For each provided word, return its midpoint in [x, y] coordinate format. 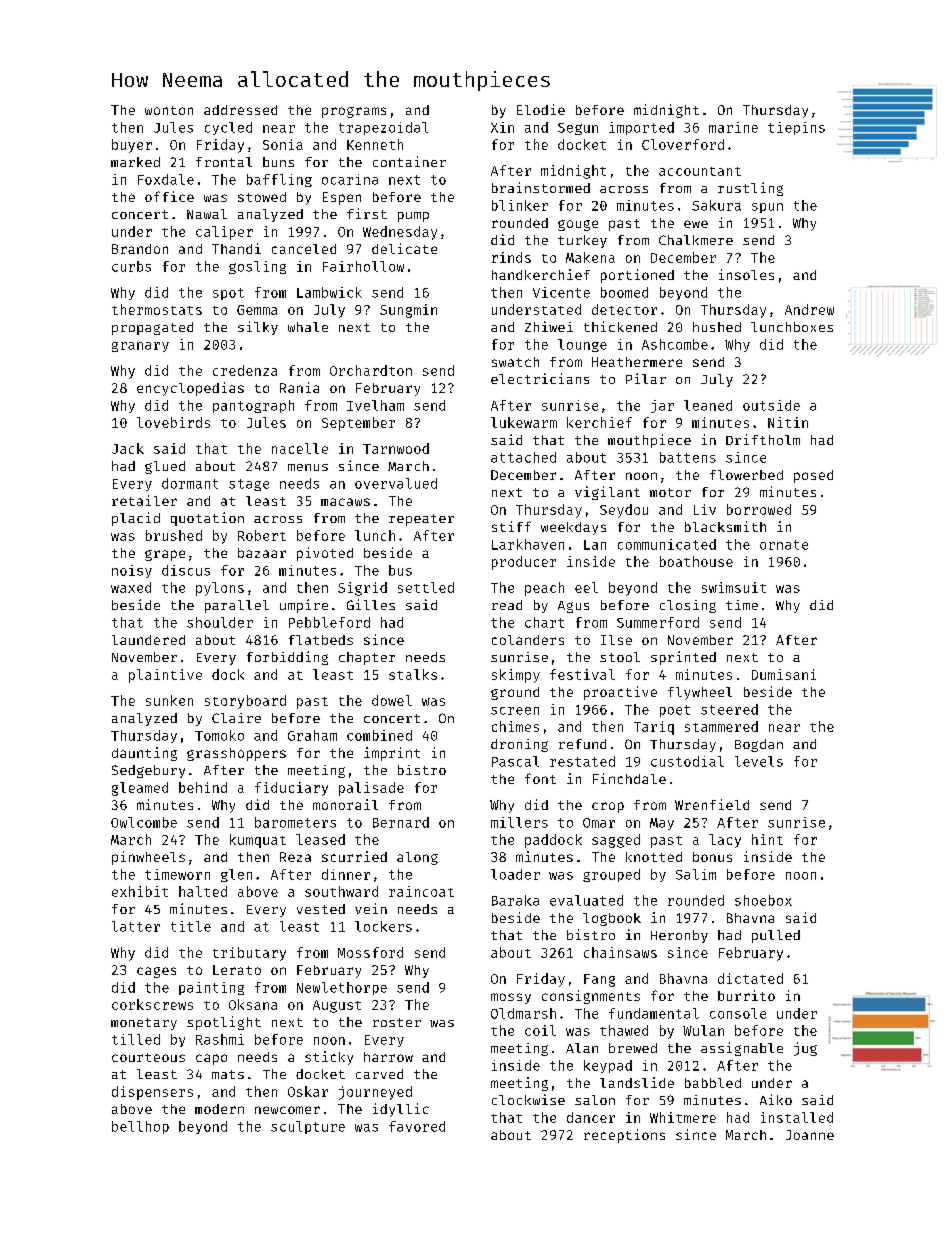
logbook [612, 919]
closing [688, 606]
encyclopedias [190, 389]
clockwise [528, 1099]
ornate [784, 545]
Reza [295, 857]
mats [228, 1074]
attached [523, 457]
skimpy [516, 676]
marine [733, 127]
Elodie [541, 109]
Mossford [370, 952]
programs [354, 112]
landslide [637, 1082]
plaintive [165, 676]
